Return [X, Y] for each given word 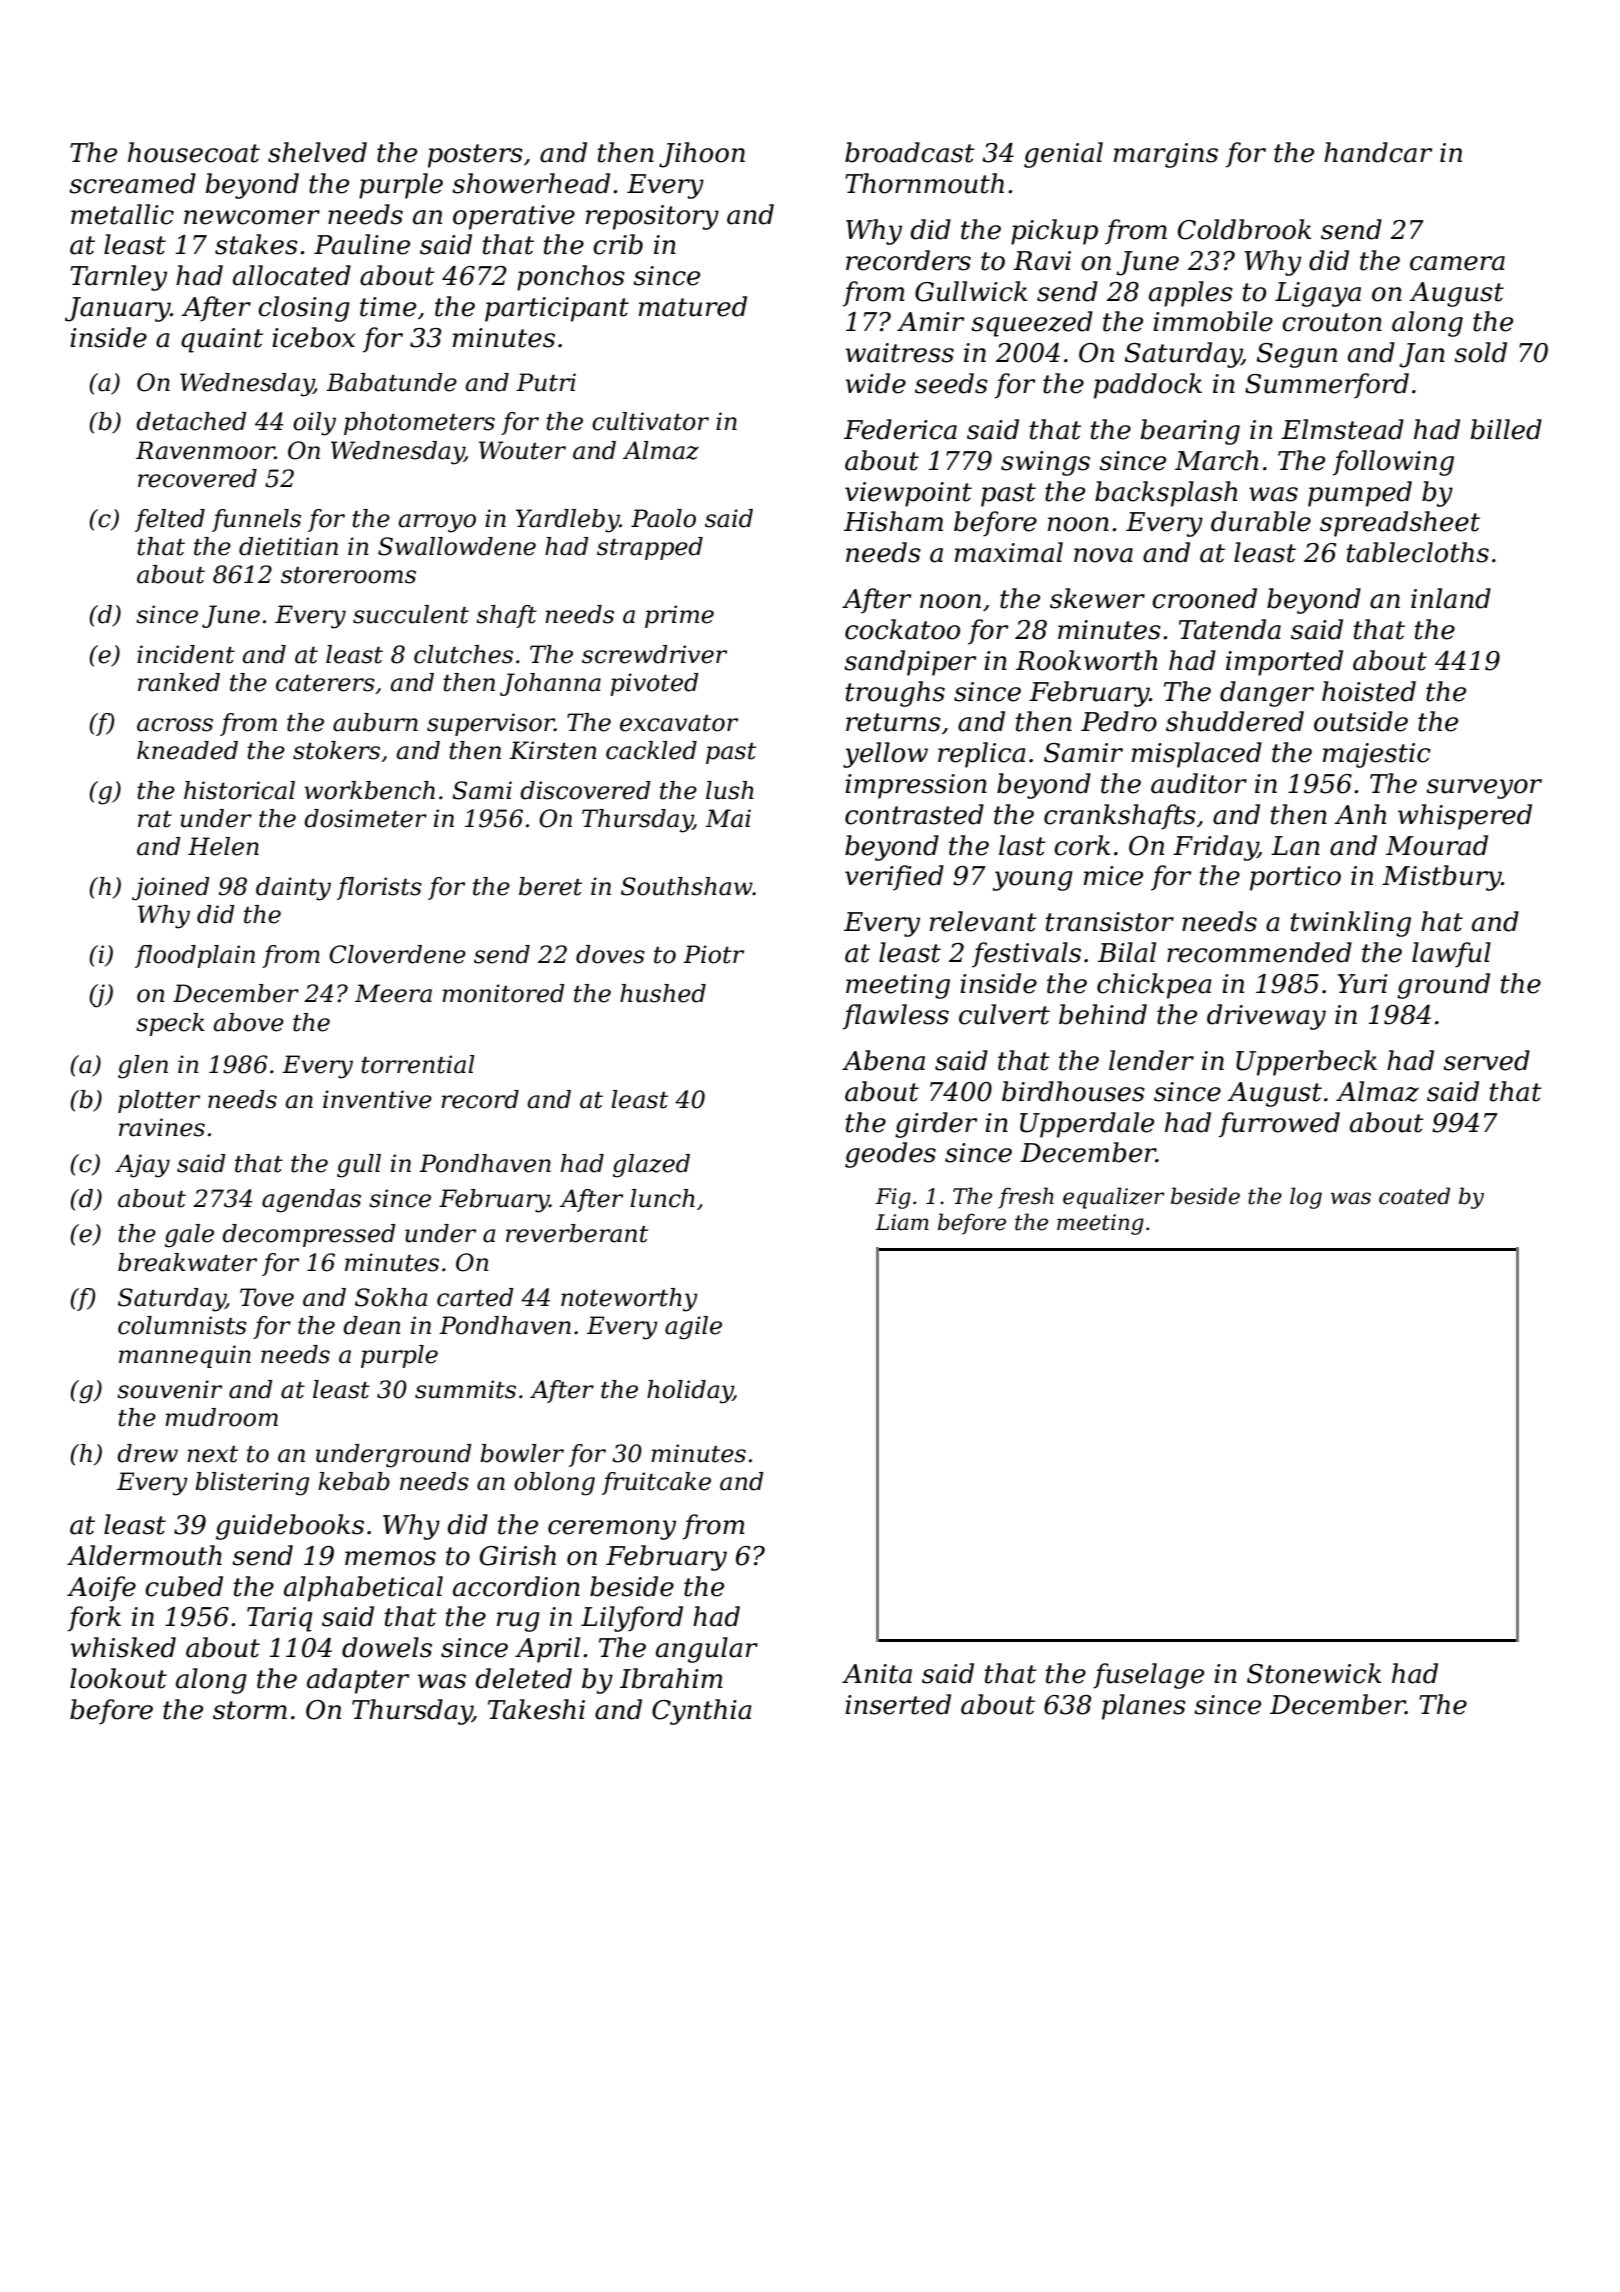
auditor [1199, 783]
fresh [1026, 1198]
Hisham [893, 521]
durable [1261, 521]
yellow [885, 755]
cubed [184, 1586]
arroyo [437, 523]
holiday [690, 1392]
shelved [317, 152]
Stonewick [1314, 1673]
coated [1414, 1196]
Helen [223, 846]
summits [465, 1389]
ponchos [571, 278]
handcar [1378, 152]
